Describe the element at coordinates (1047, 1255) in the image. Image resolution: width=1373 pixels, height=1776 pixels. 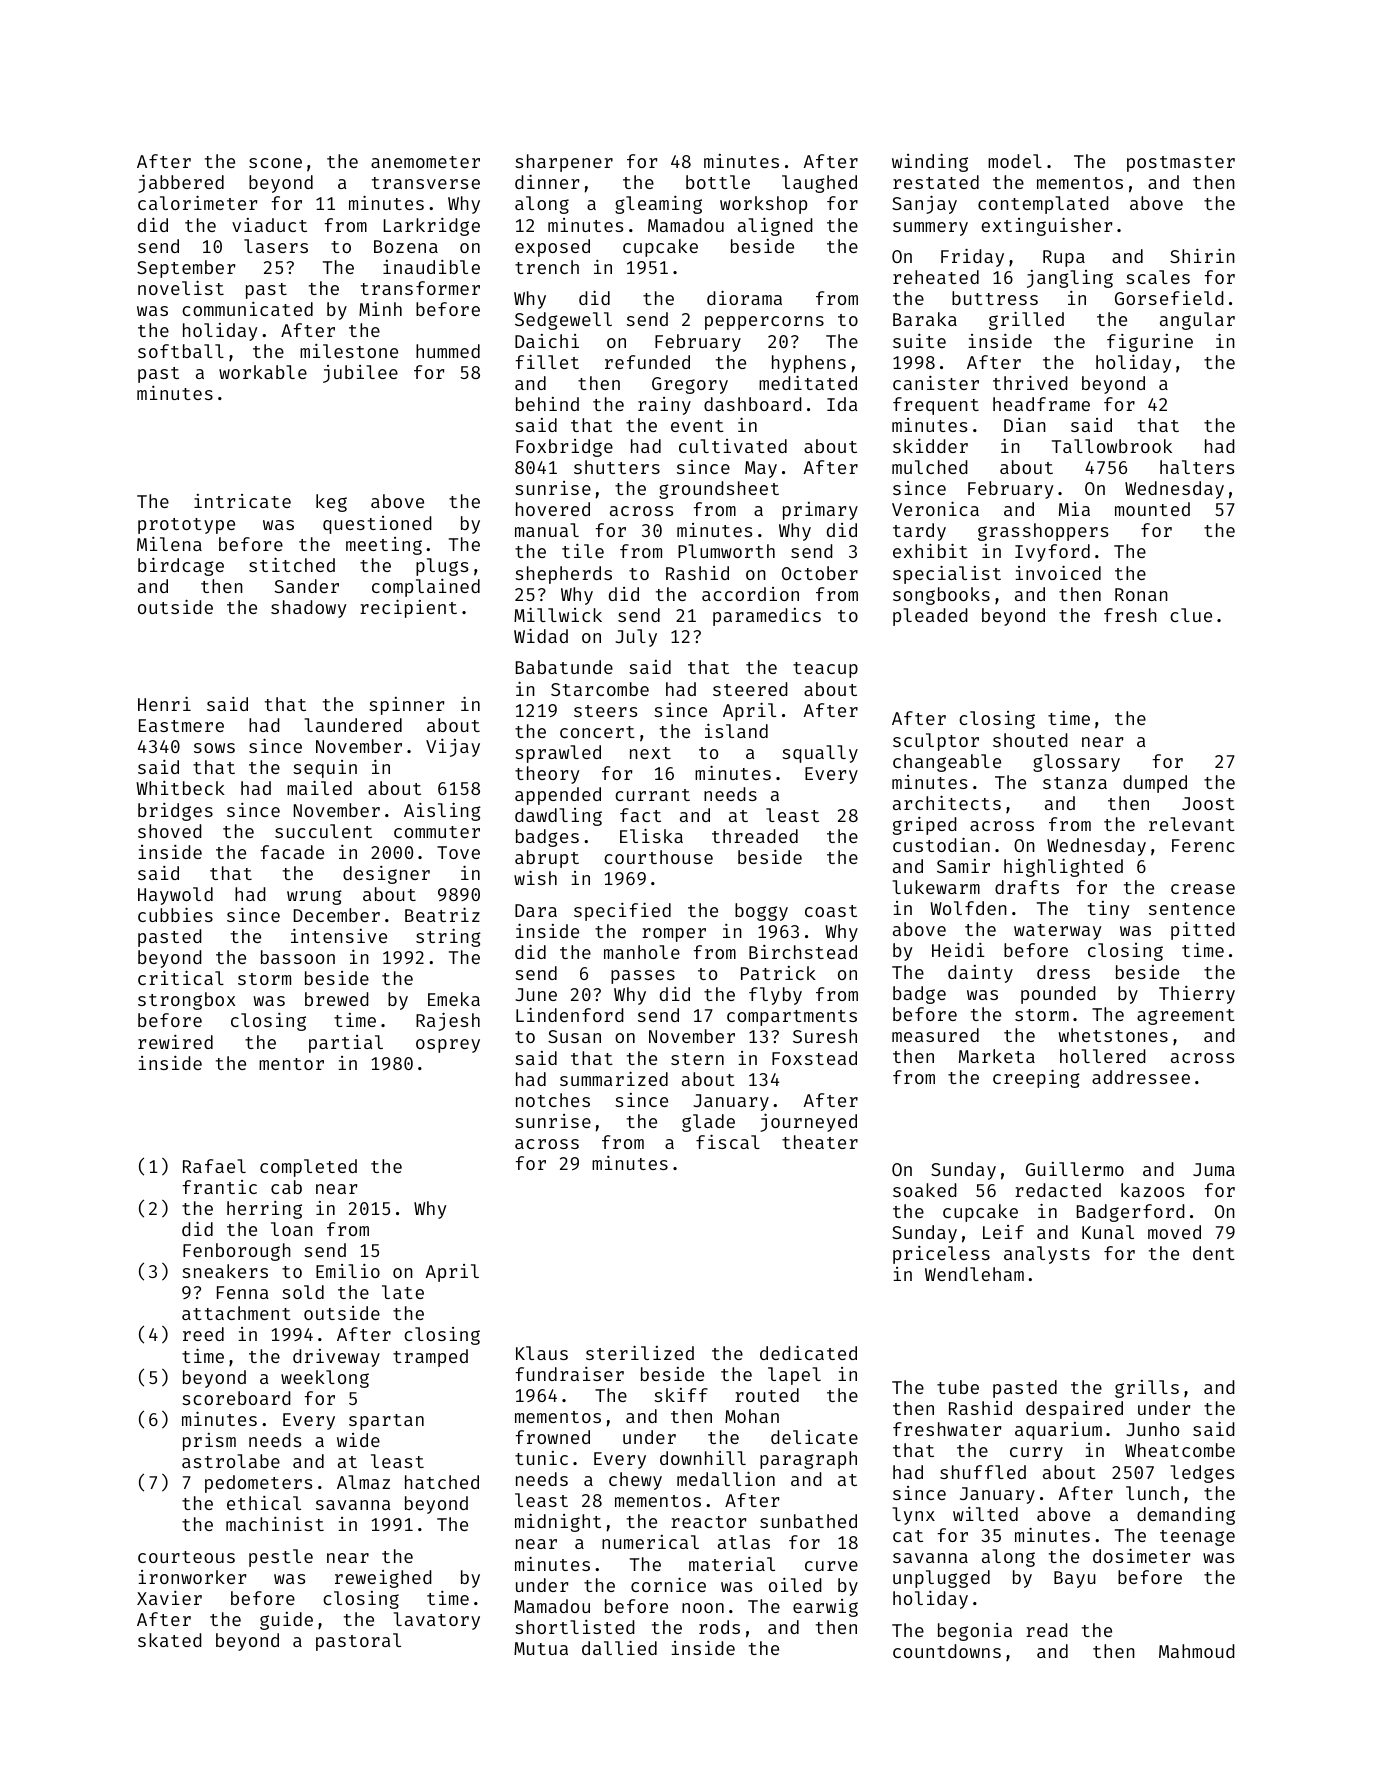
I see `analysts` at that location.
